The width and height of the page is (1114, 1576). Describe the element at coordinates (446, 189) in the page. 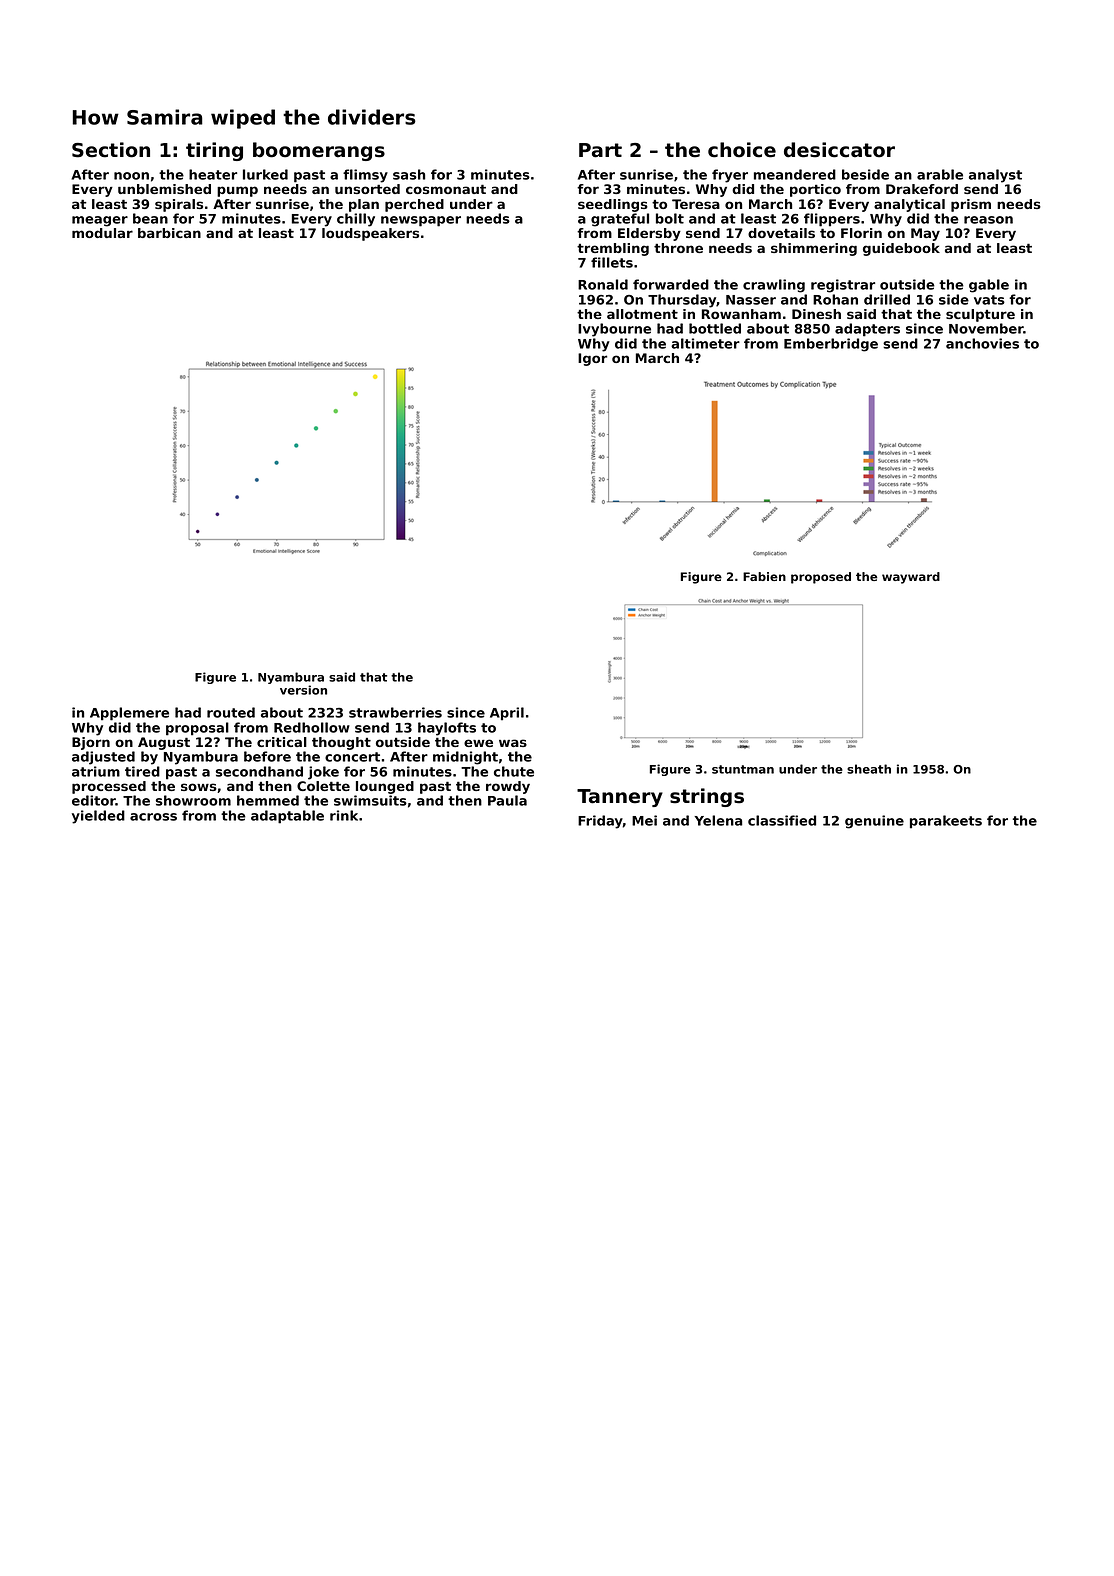

I see `cosmonaut` at that location.
